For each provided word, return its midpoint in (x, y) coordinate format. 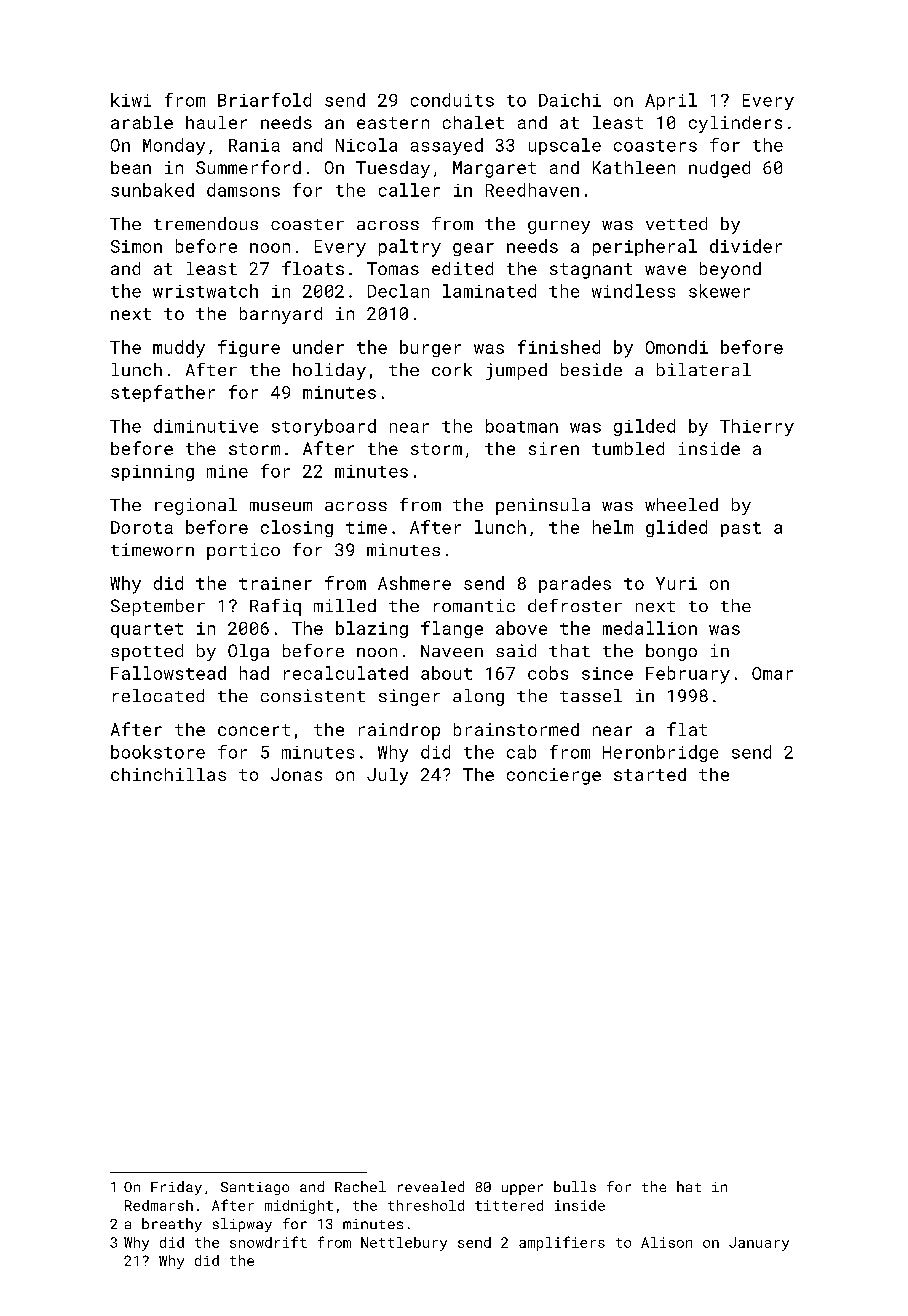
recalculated (346, 673)
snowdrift (268, 1242)
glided (676, 528)
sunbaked (152, 190)
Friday (176, 1188)
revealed (431, 1186)
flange (452, 629)
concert (254, 730)
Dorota (142, 527)
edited (462, 268)
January (759, 1244)
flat (687, 729)
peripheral (645, 247)
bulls (575, 1186)
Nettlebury (404, 1244)
